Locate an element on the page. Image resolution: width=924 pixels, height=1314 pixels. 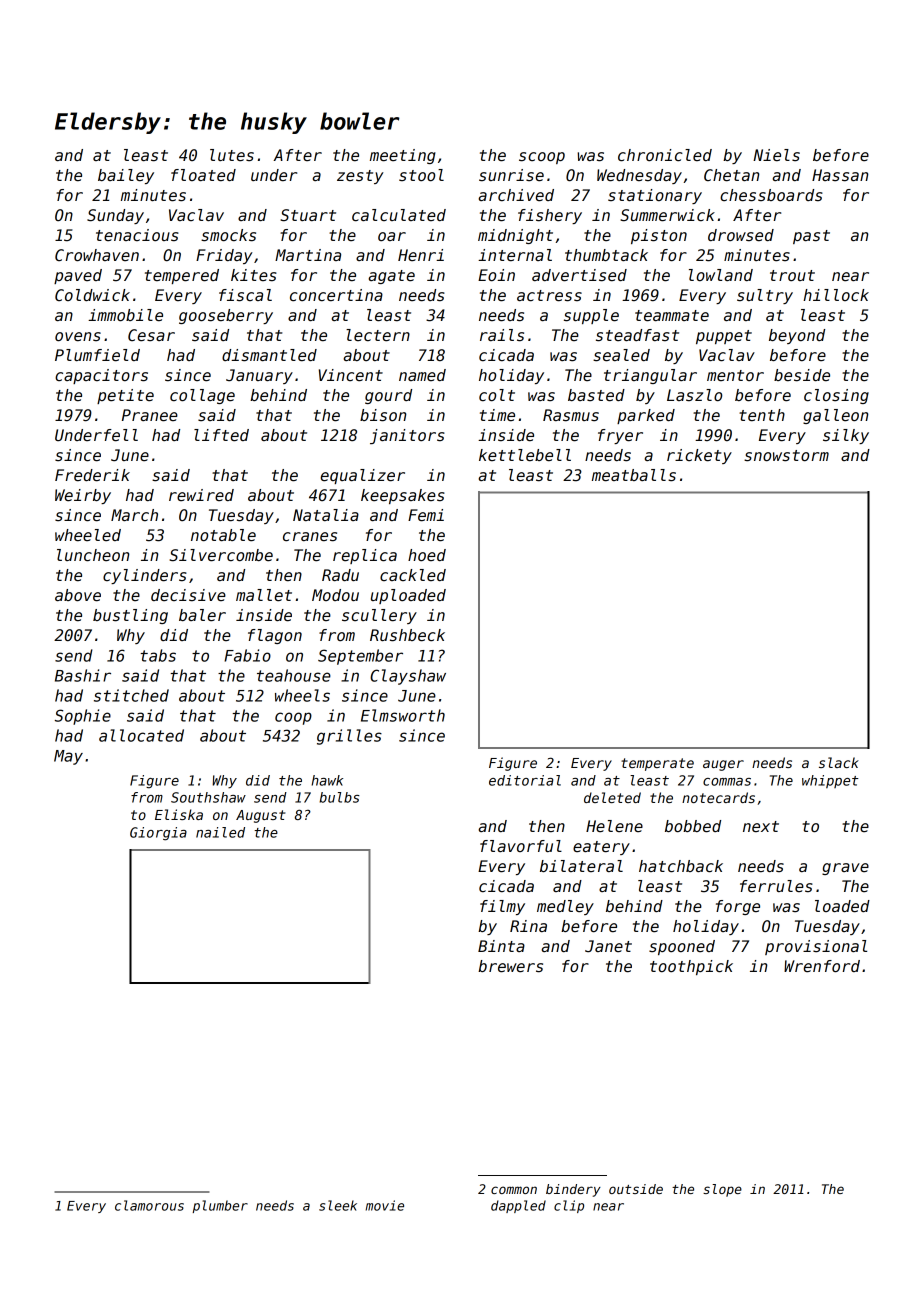
movie is located at coordinates (385, 1205).
